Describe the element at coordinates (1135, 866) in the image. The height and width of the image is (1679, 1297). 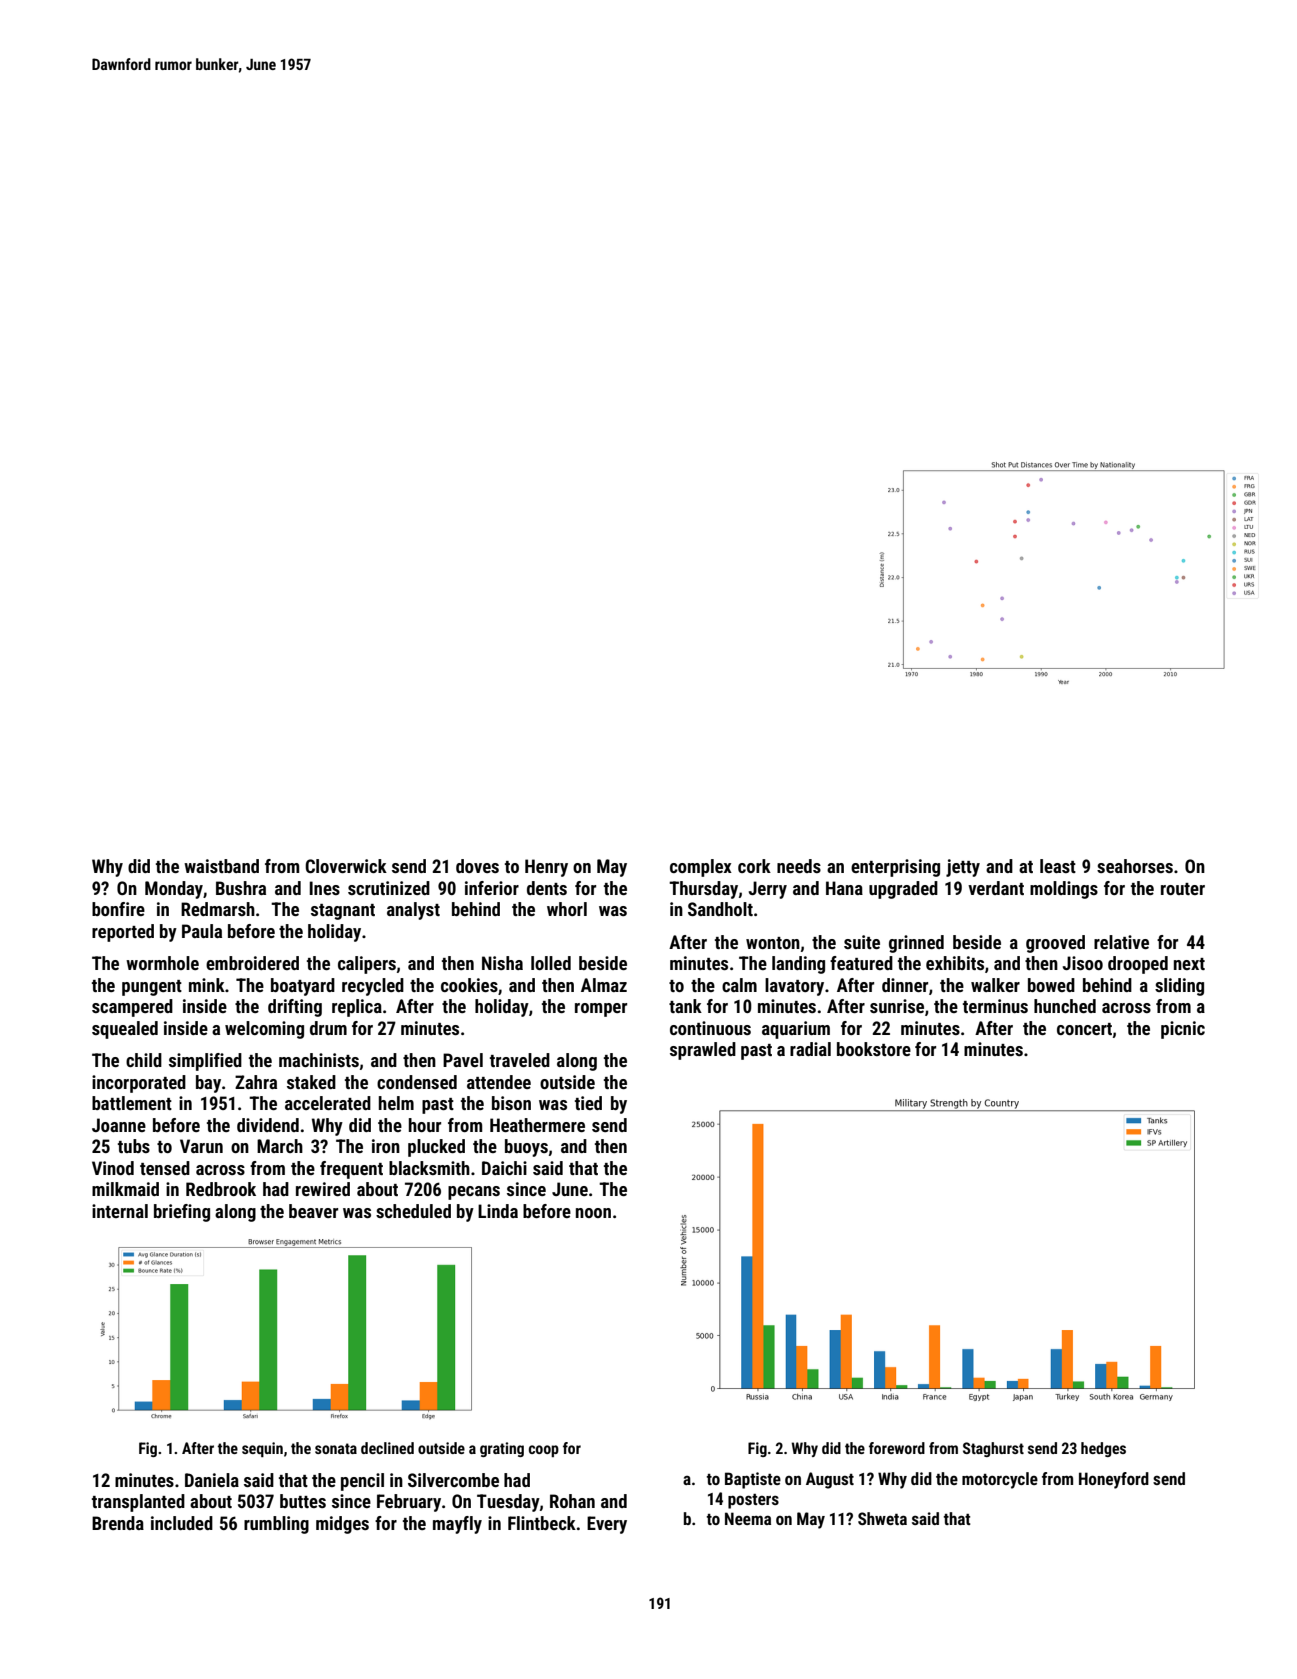
I see `seahorses` at that location.
